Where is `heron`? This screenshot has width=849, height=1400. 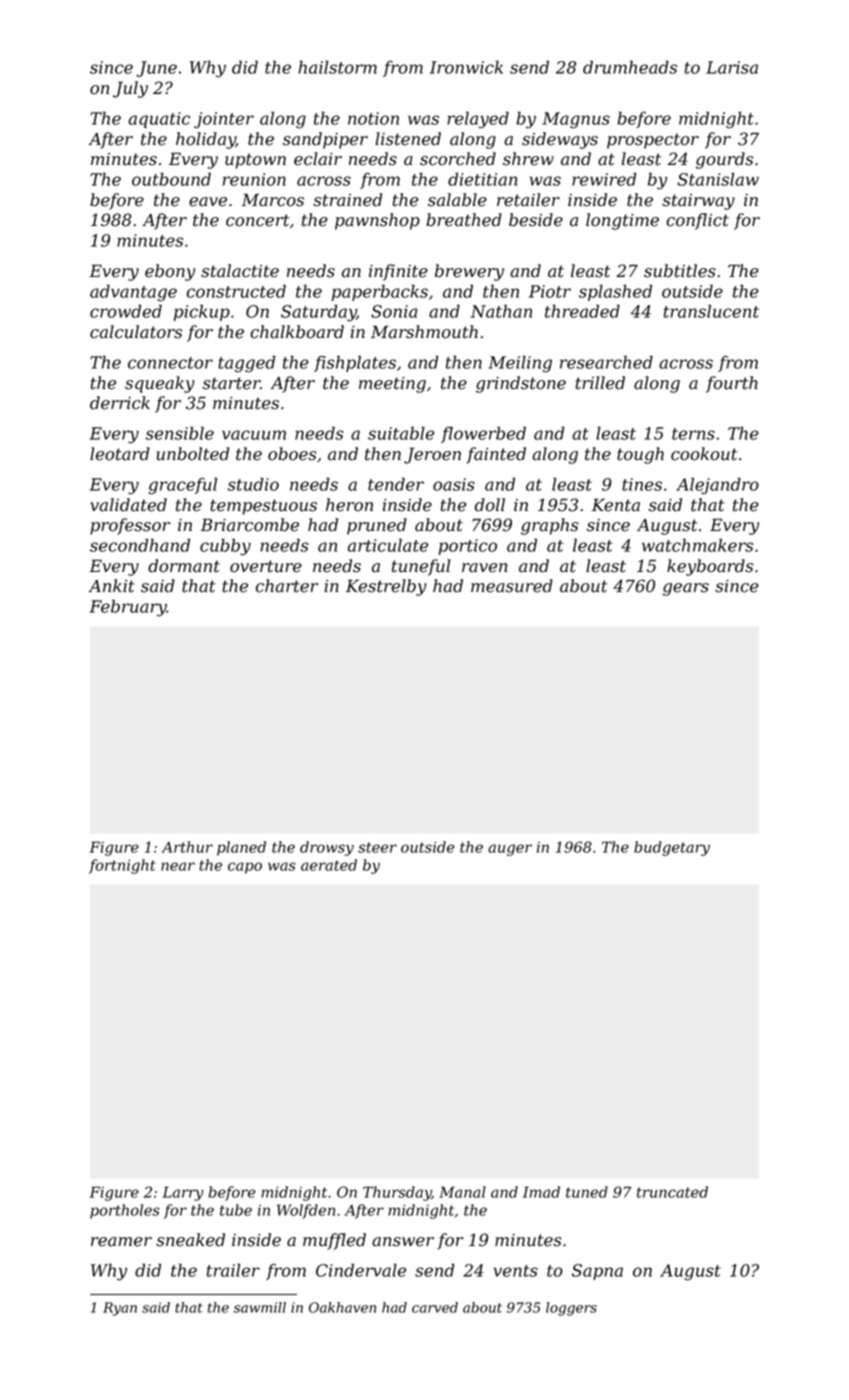 heron is located at coordinates (349, 505).
